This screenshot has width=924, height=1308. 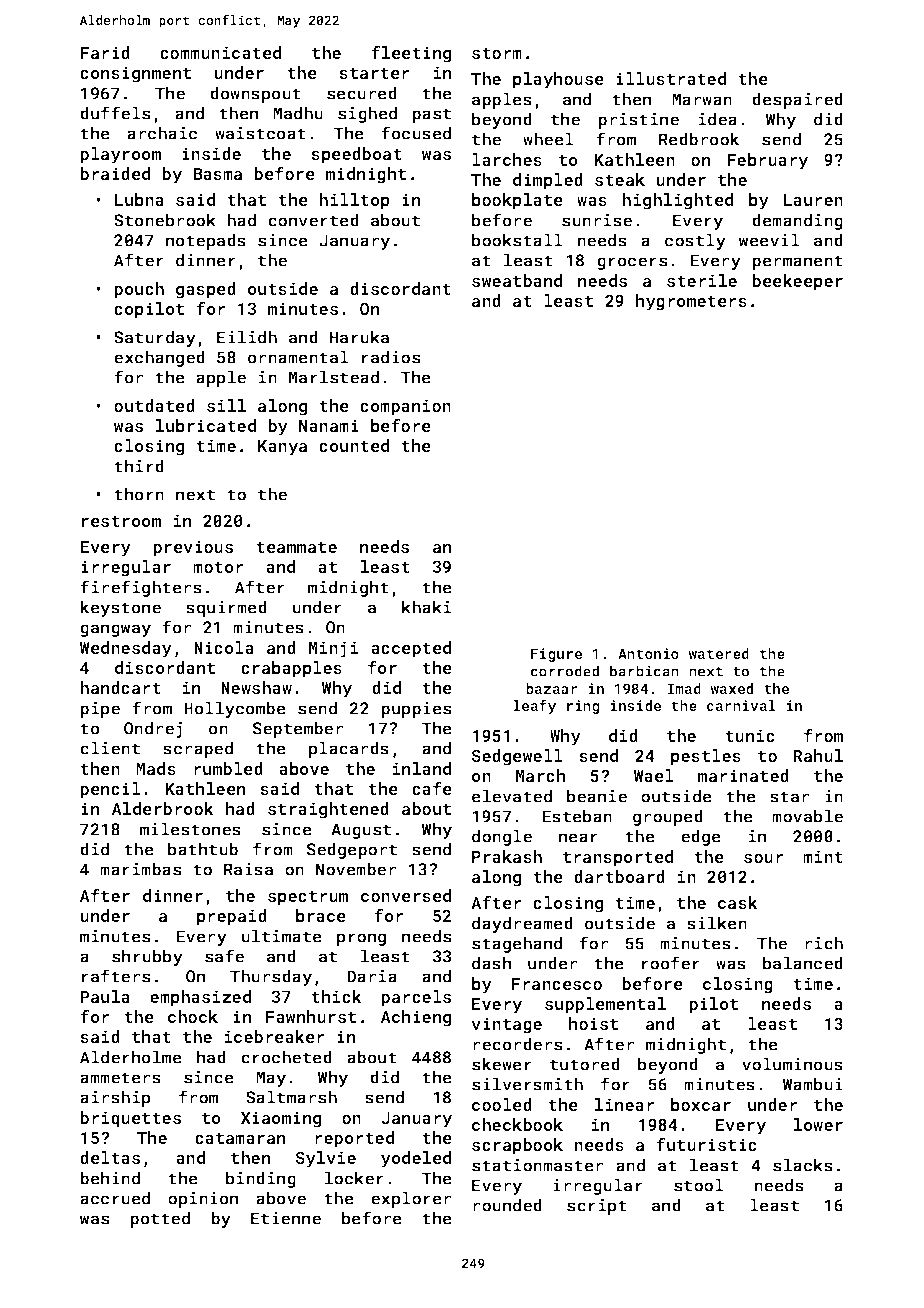 What do you see at coordinates (296, 547) in the screenshot?
I see `teammate` at bounding box center [296, 547].
